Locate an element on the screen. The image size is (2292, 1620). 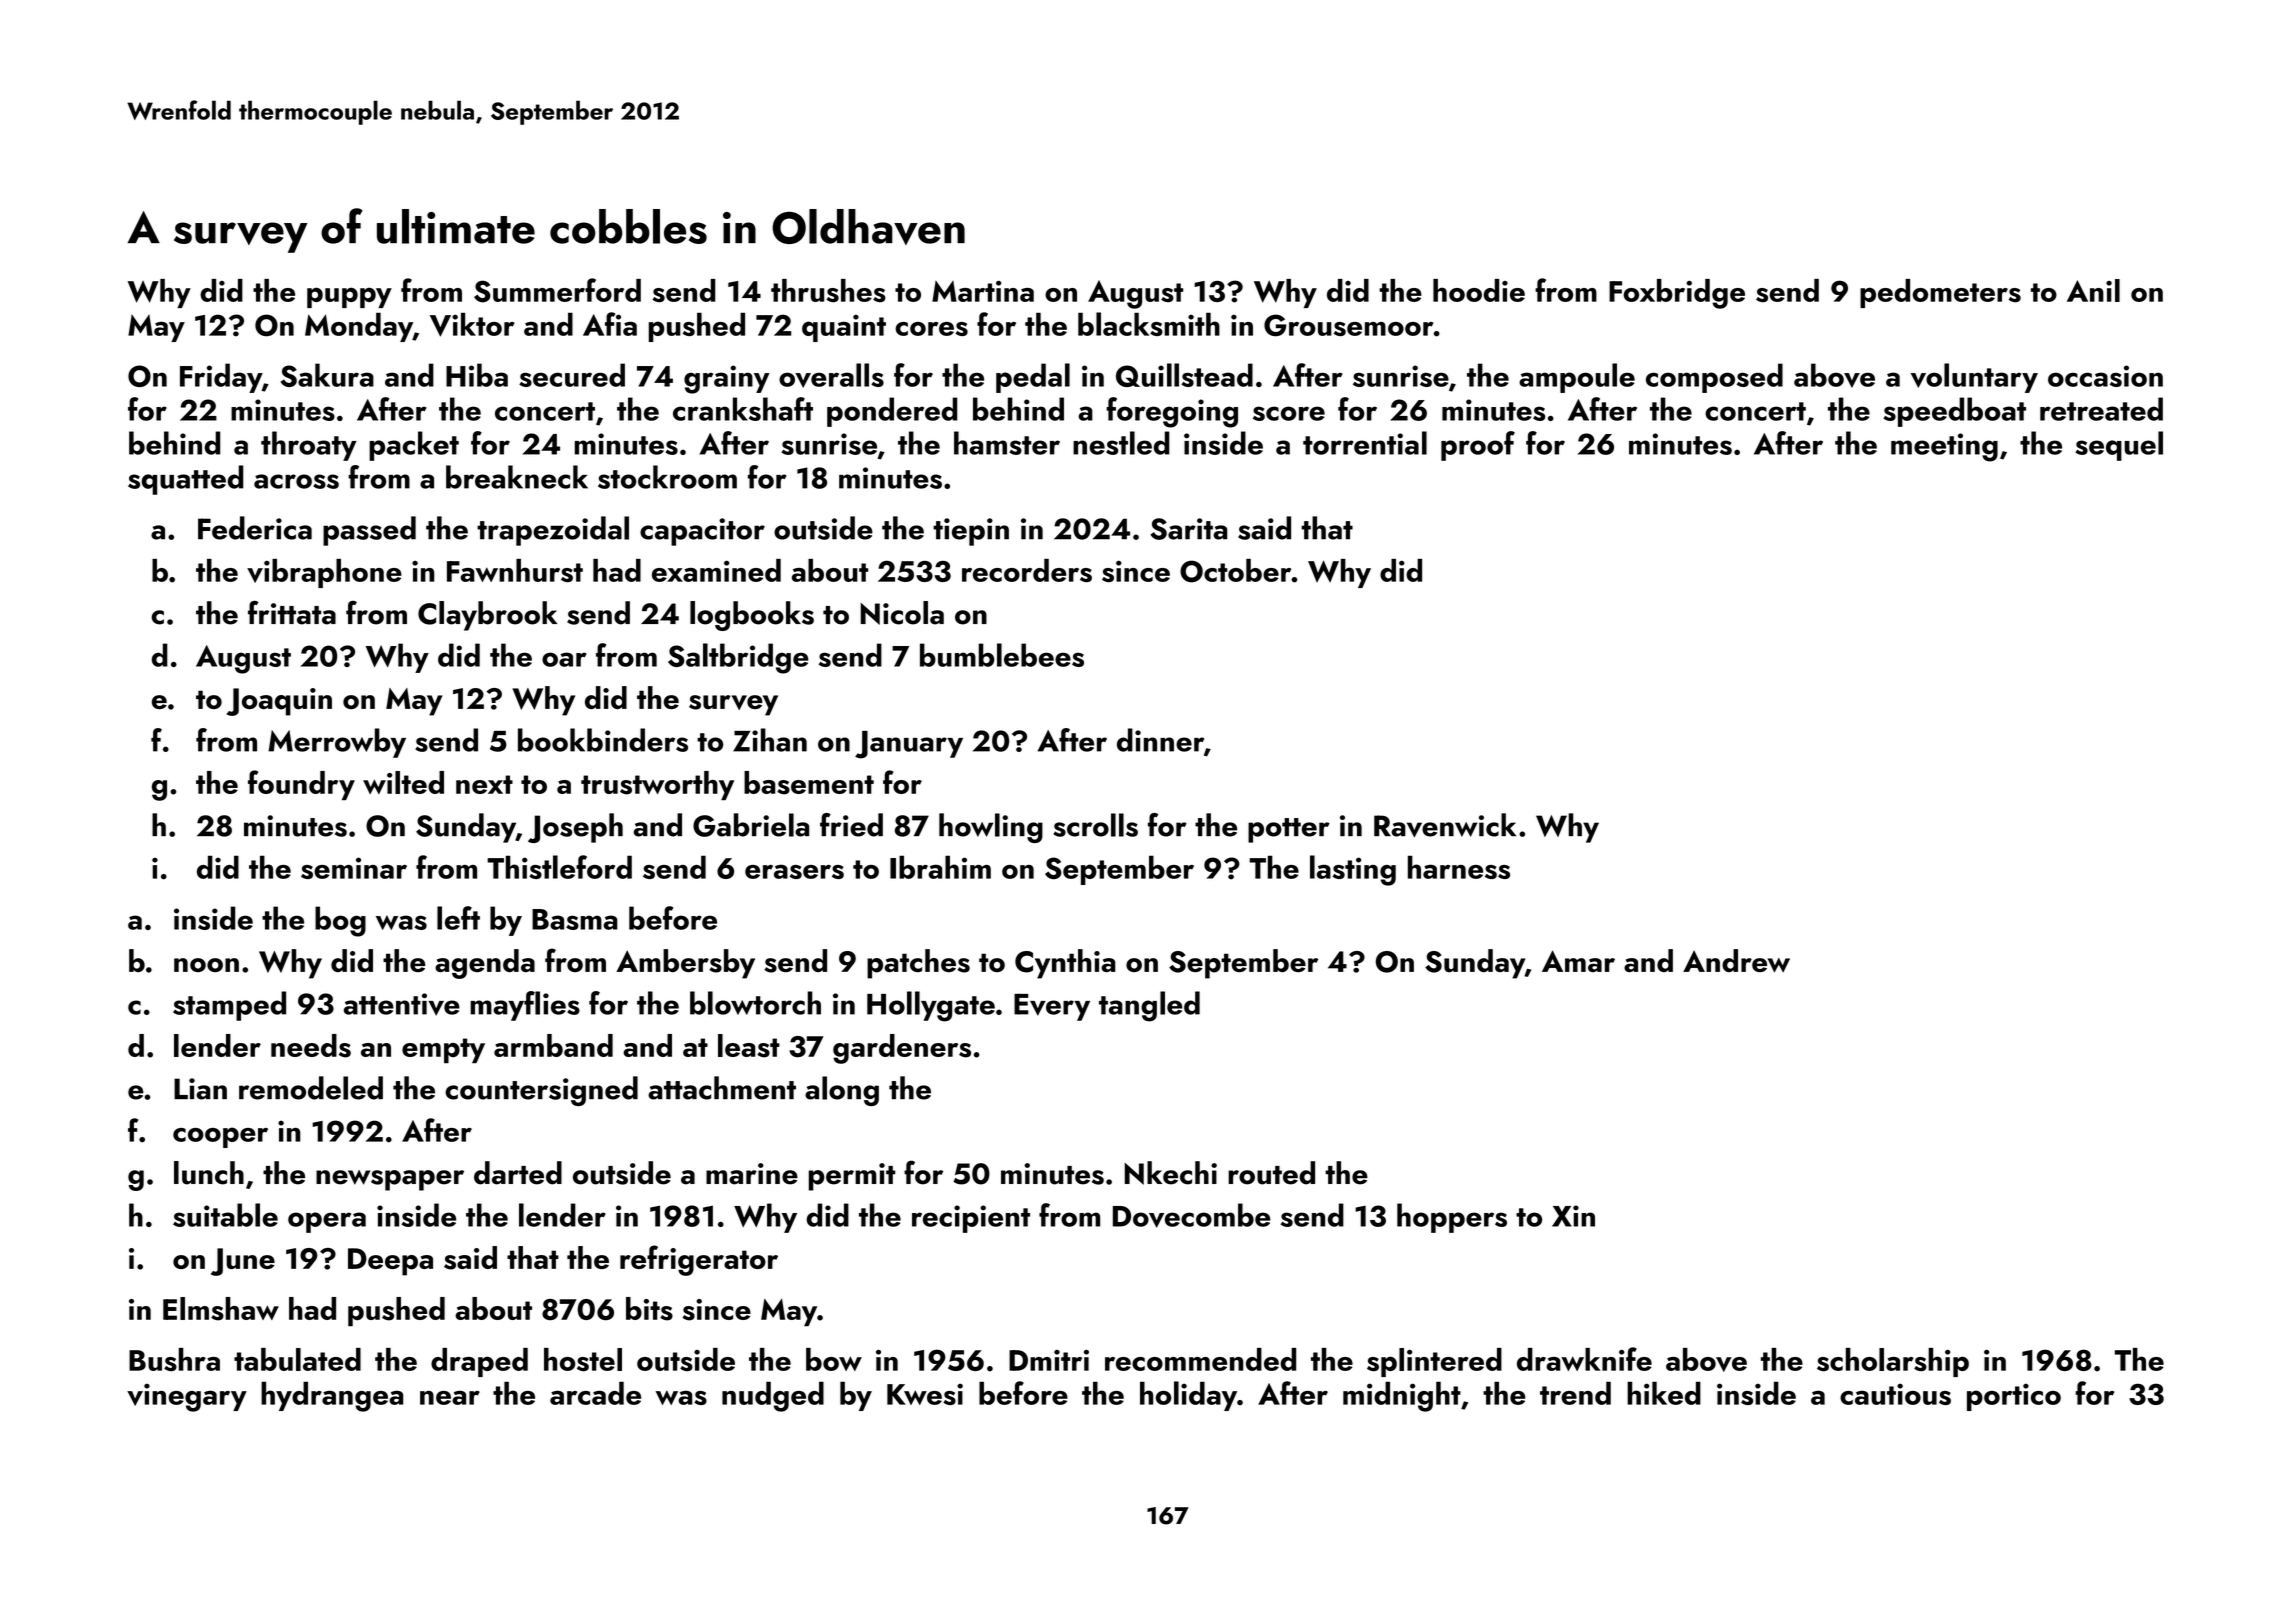
bits is located at coordinates (649, 1309).
